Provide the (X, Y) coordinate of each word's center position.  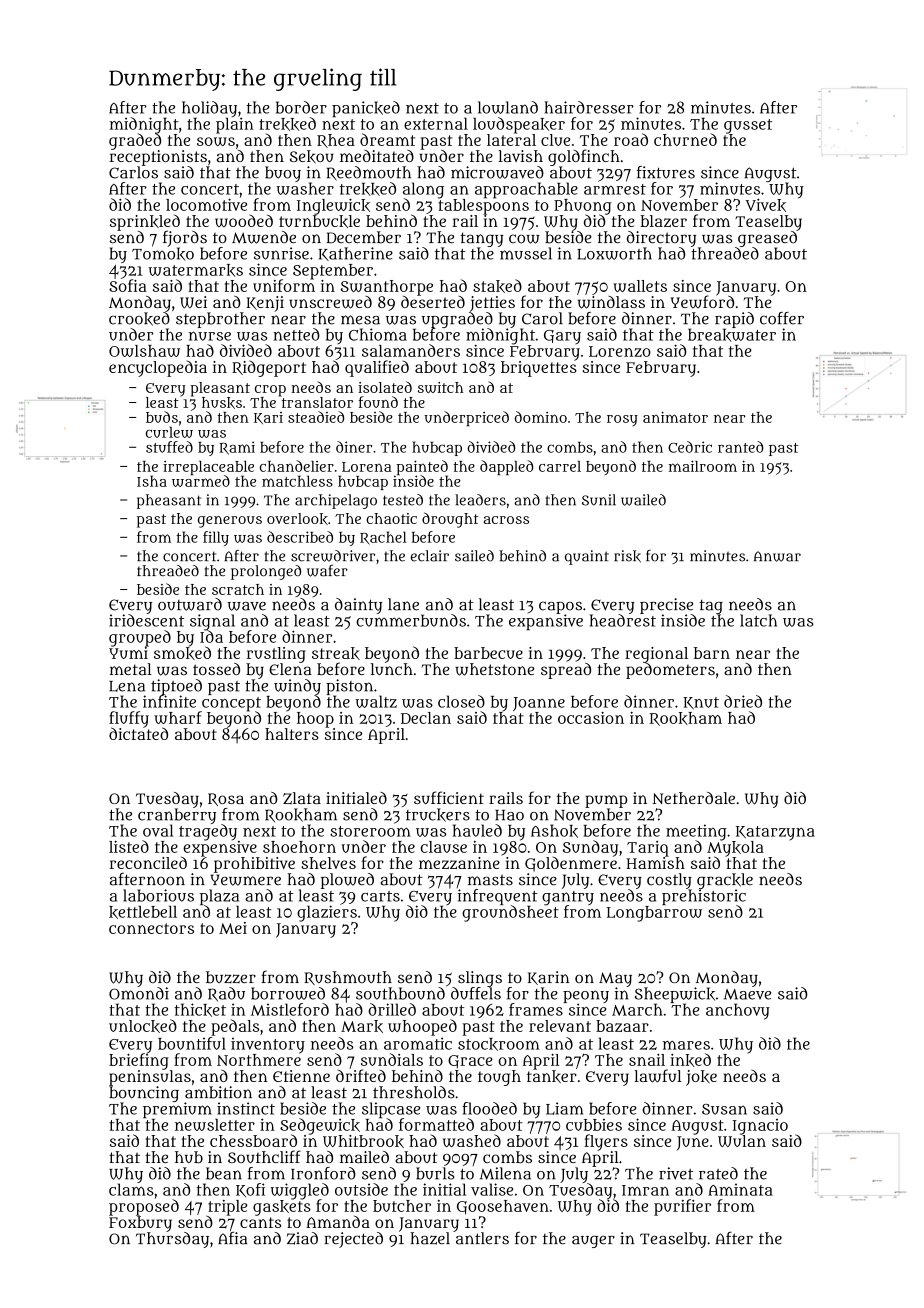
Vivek (766, 205)
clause (443, 847)
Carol (542, 318)
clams (131, 1189)
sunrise (281, 253)
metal (131, 669)
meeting (696, 832)
